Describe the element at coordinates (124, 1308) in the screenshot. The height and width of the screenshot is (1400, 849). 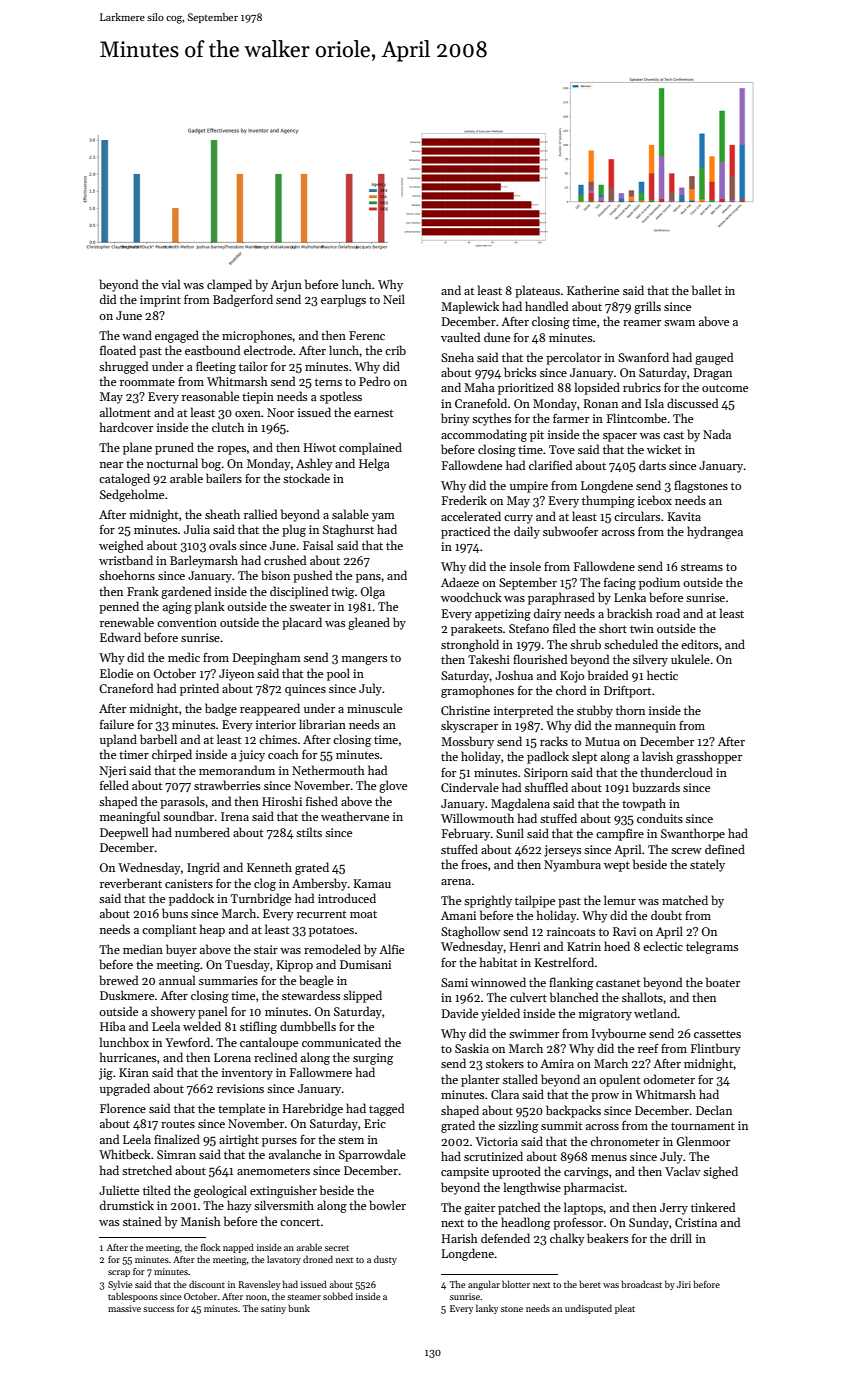
I see `massive` at that location.
